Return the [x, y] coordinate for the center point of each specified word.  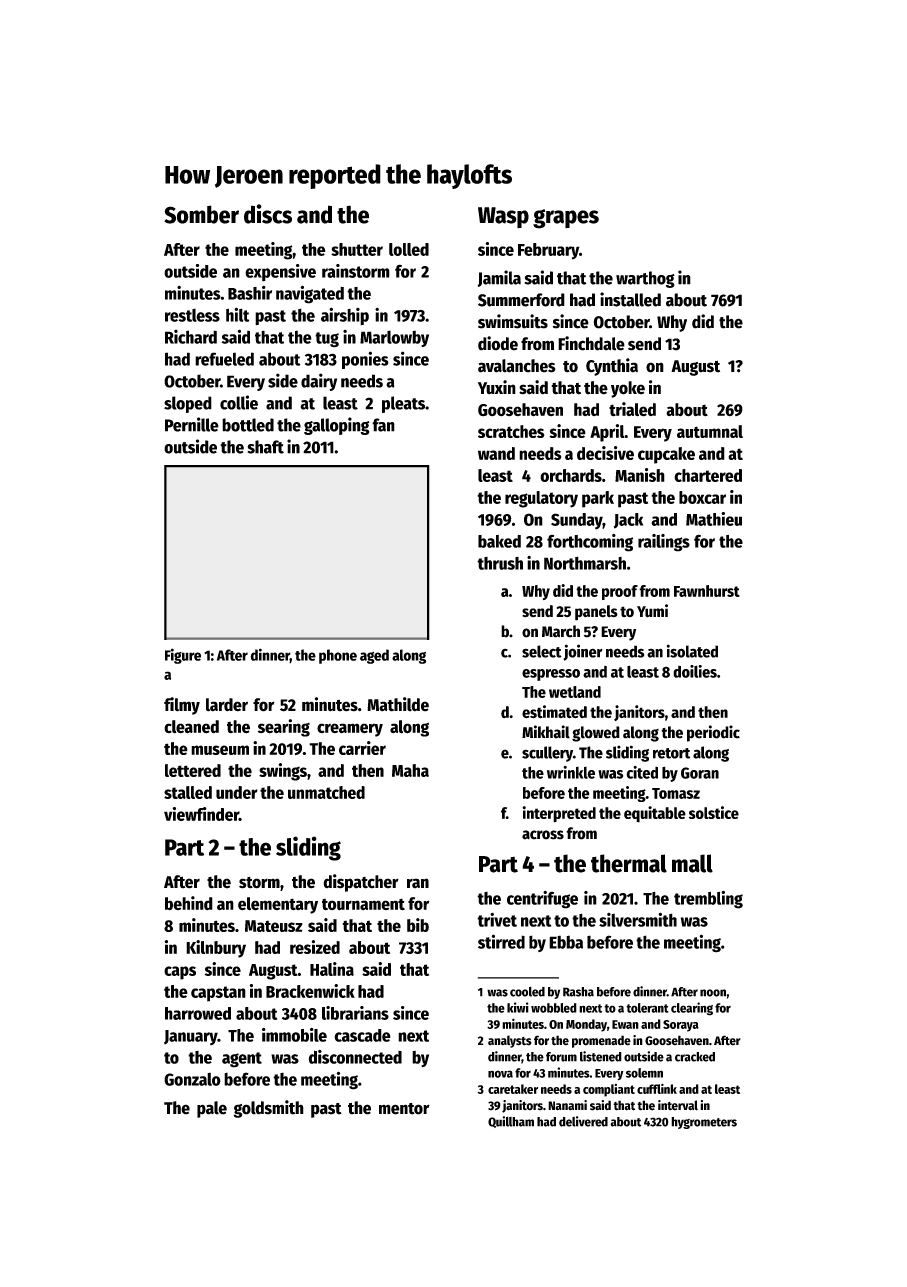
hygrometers [704, 1123]
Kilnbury [216, 949]
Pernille [192, 424]
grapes [566, 219]
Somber [201, 214]
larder [227, 705]
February [548, 251]
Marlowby [394, 338]
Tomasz [676, 793]
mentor [404, 1109]
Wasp [503, 217]
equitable [655, 814]
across [543, 835]
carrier [362, 748]
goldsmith [268, 1109]
